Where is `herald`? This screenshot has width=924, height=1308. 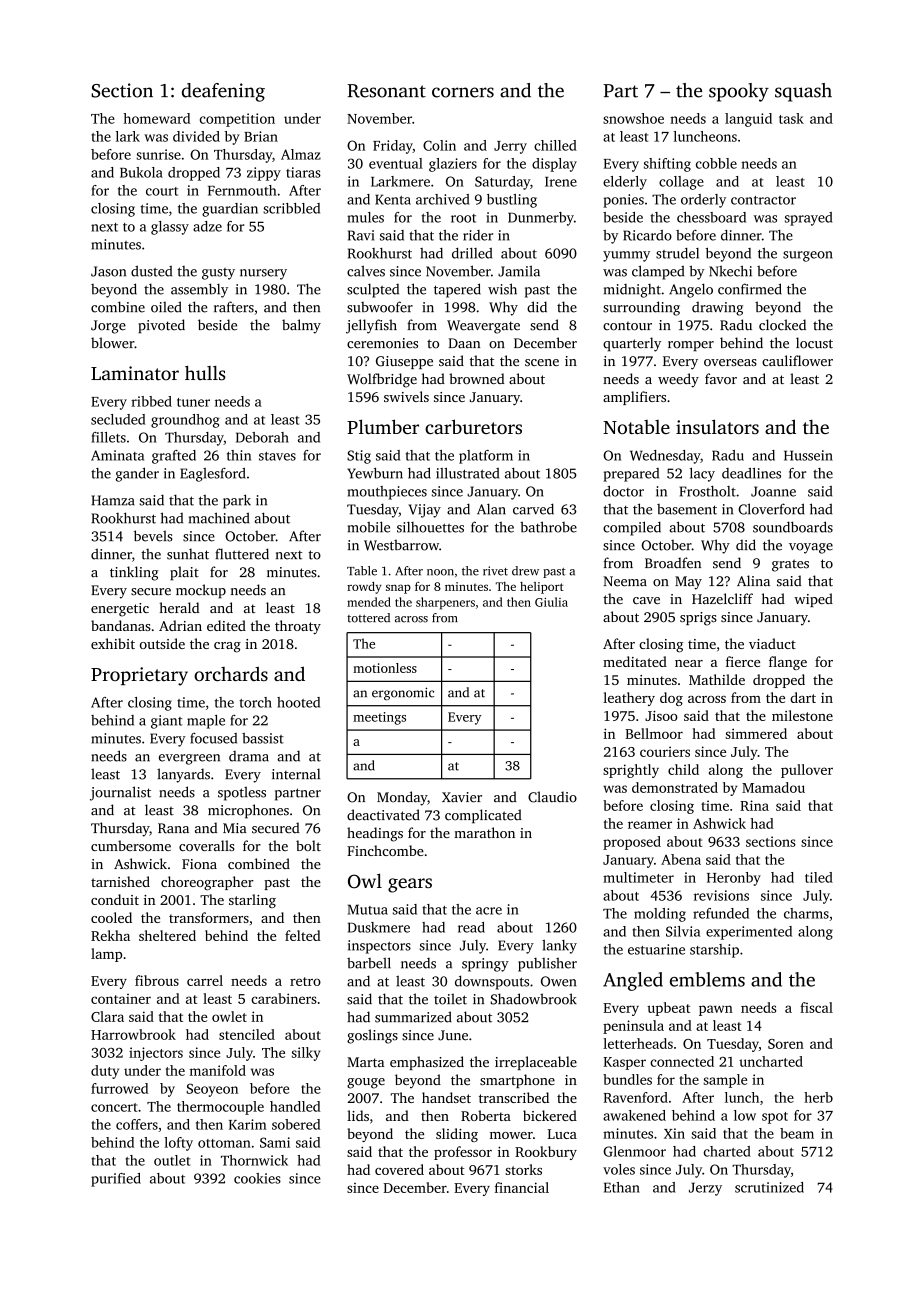 herald is located at coordinates (179, 607).
